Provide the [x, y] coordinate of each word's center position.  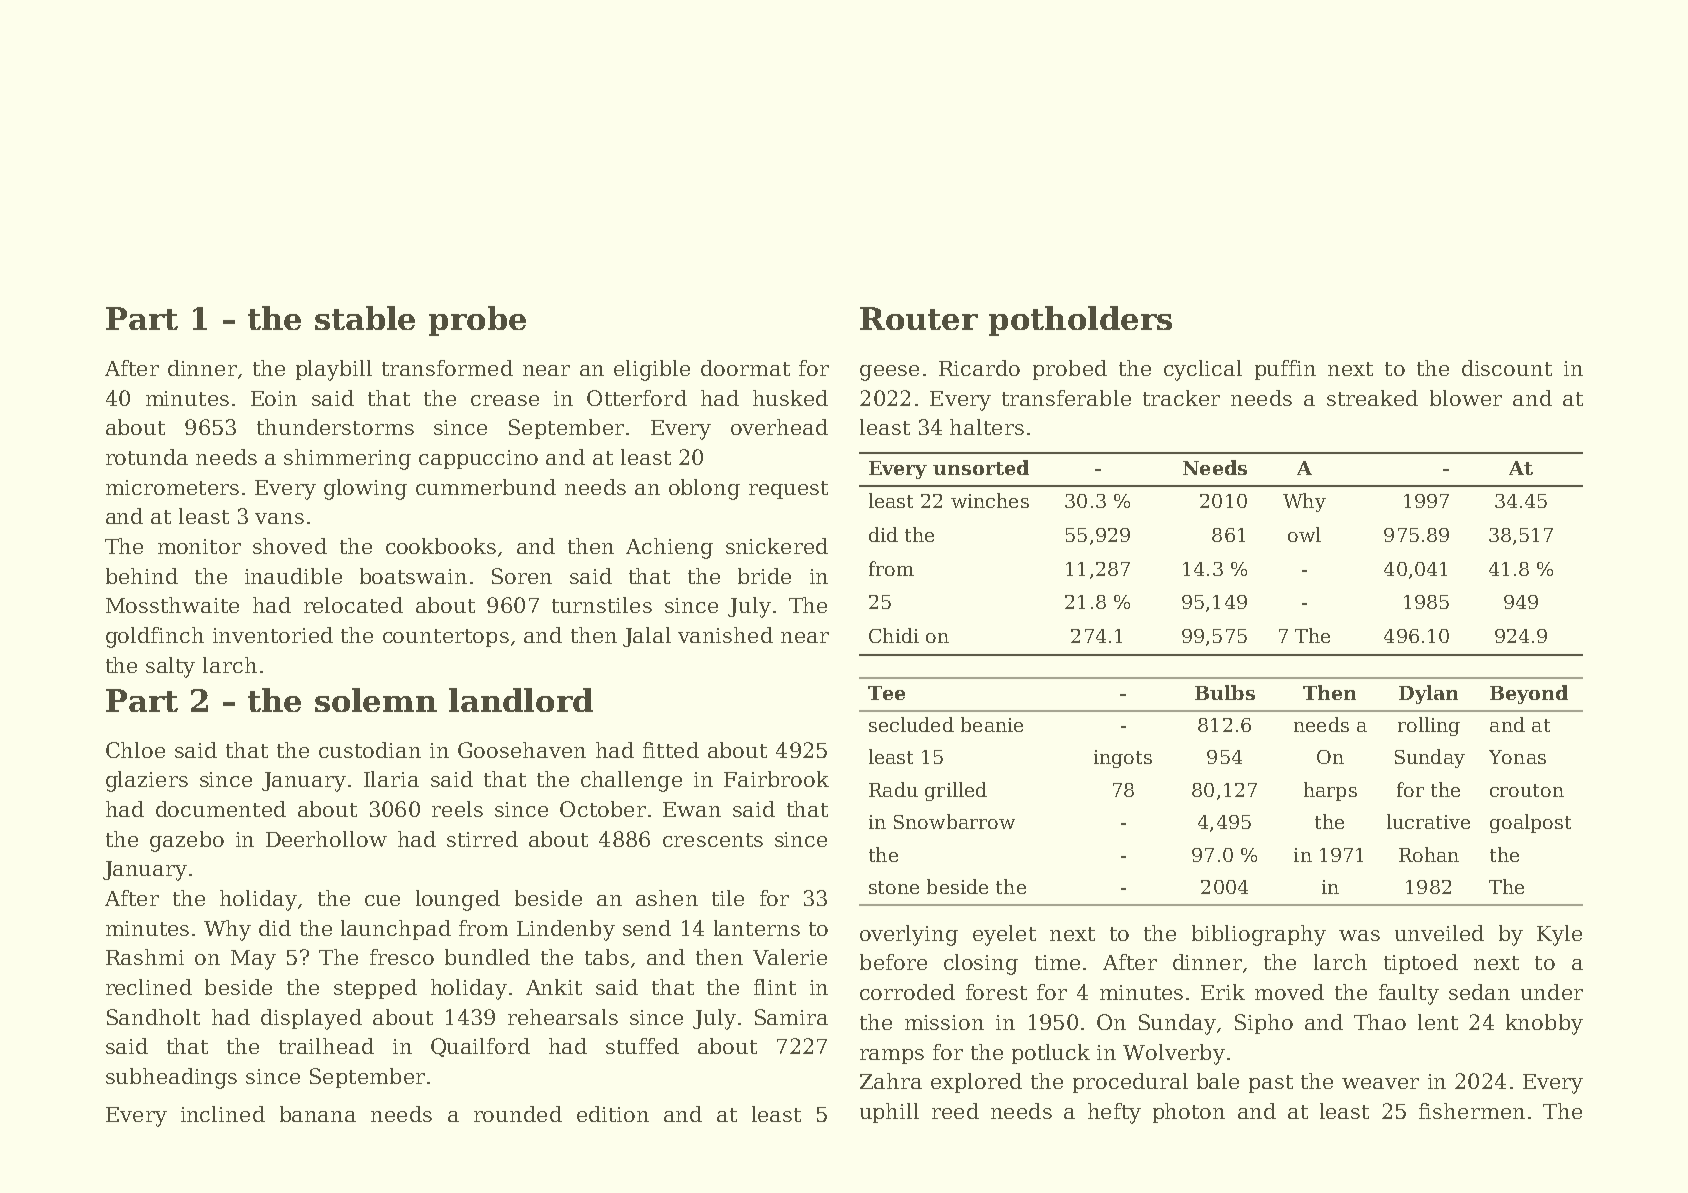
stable [365, 318]
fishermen [1472, 1111]
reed [955, 1111]
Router [919, 318]
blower [1466, 398]
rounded [518, 1114]
